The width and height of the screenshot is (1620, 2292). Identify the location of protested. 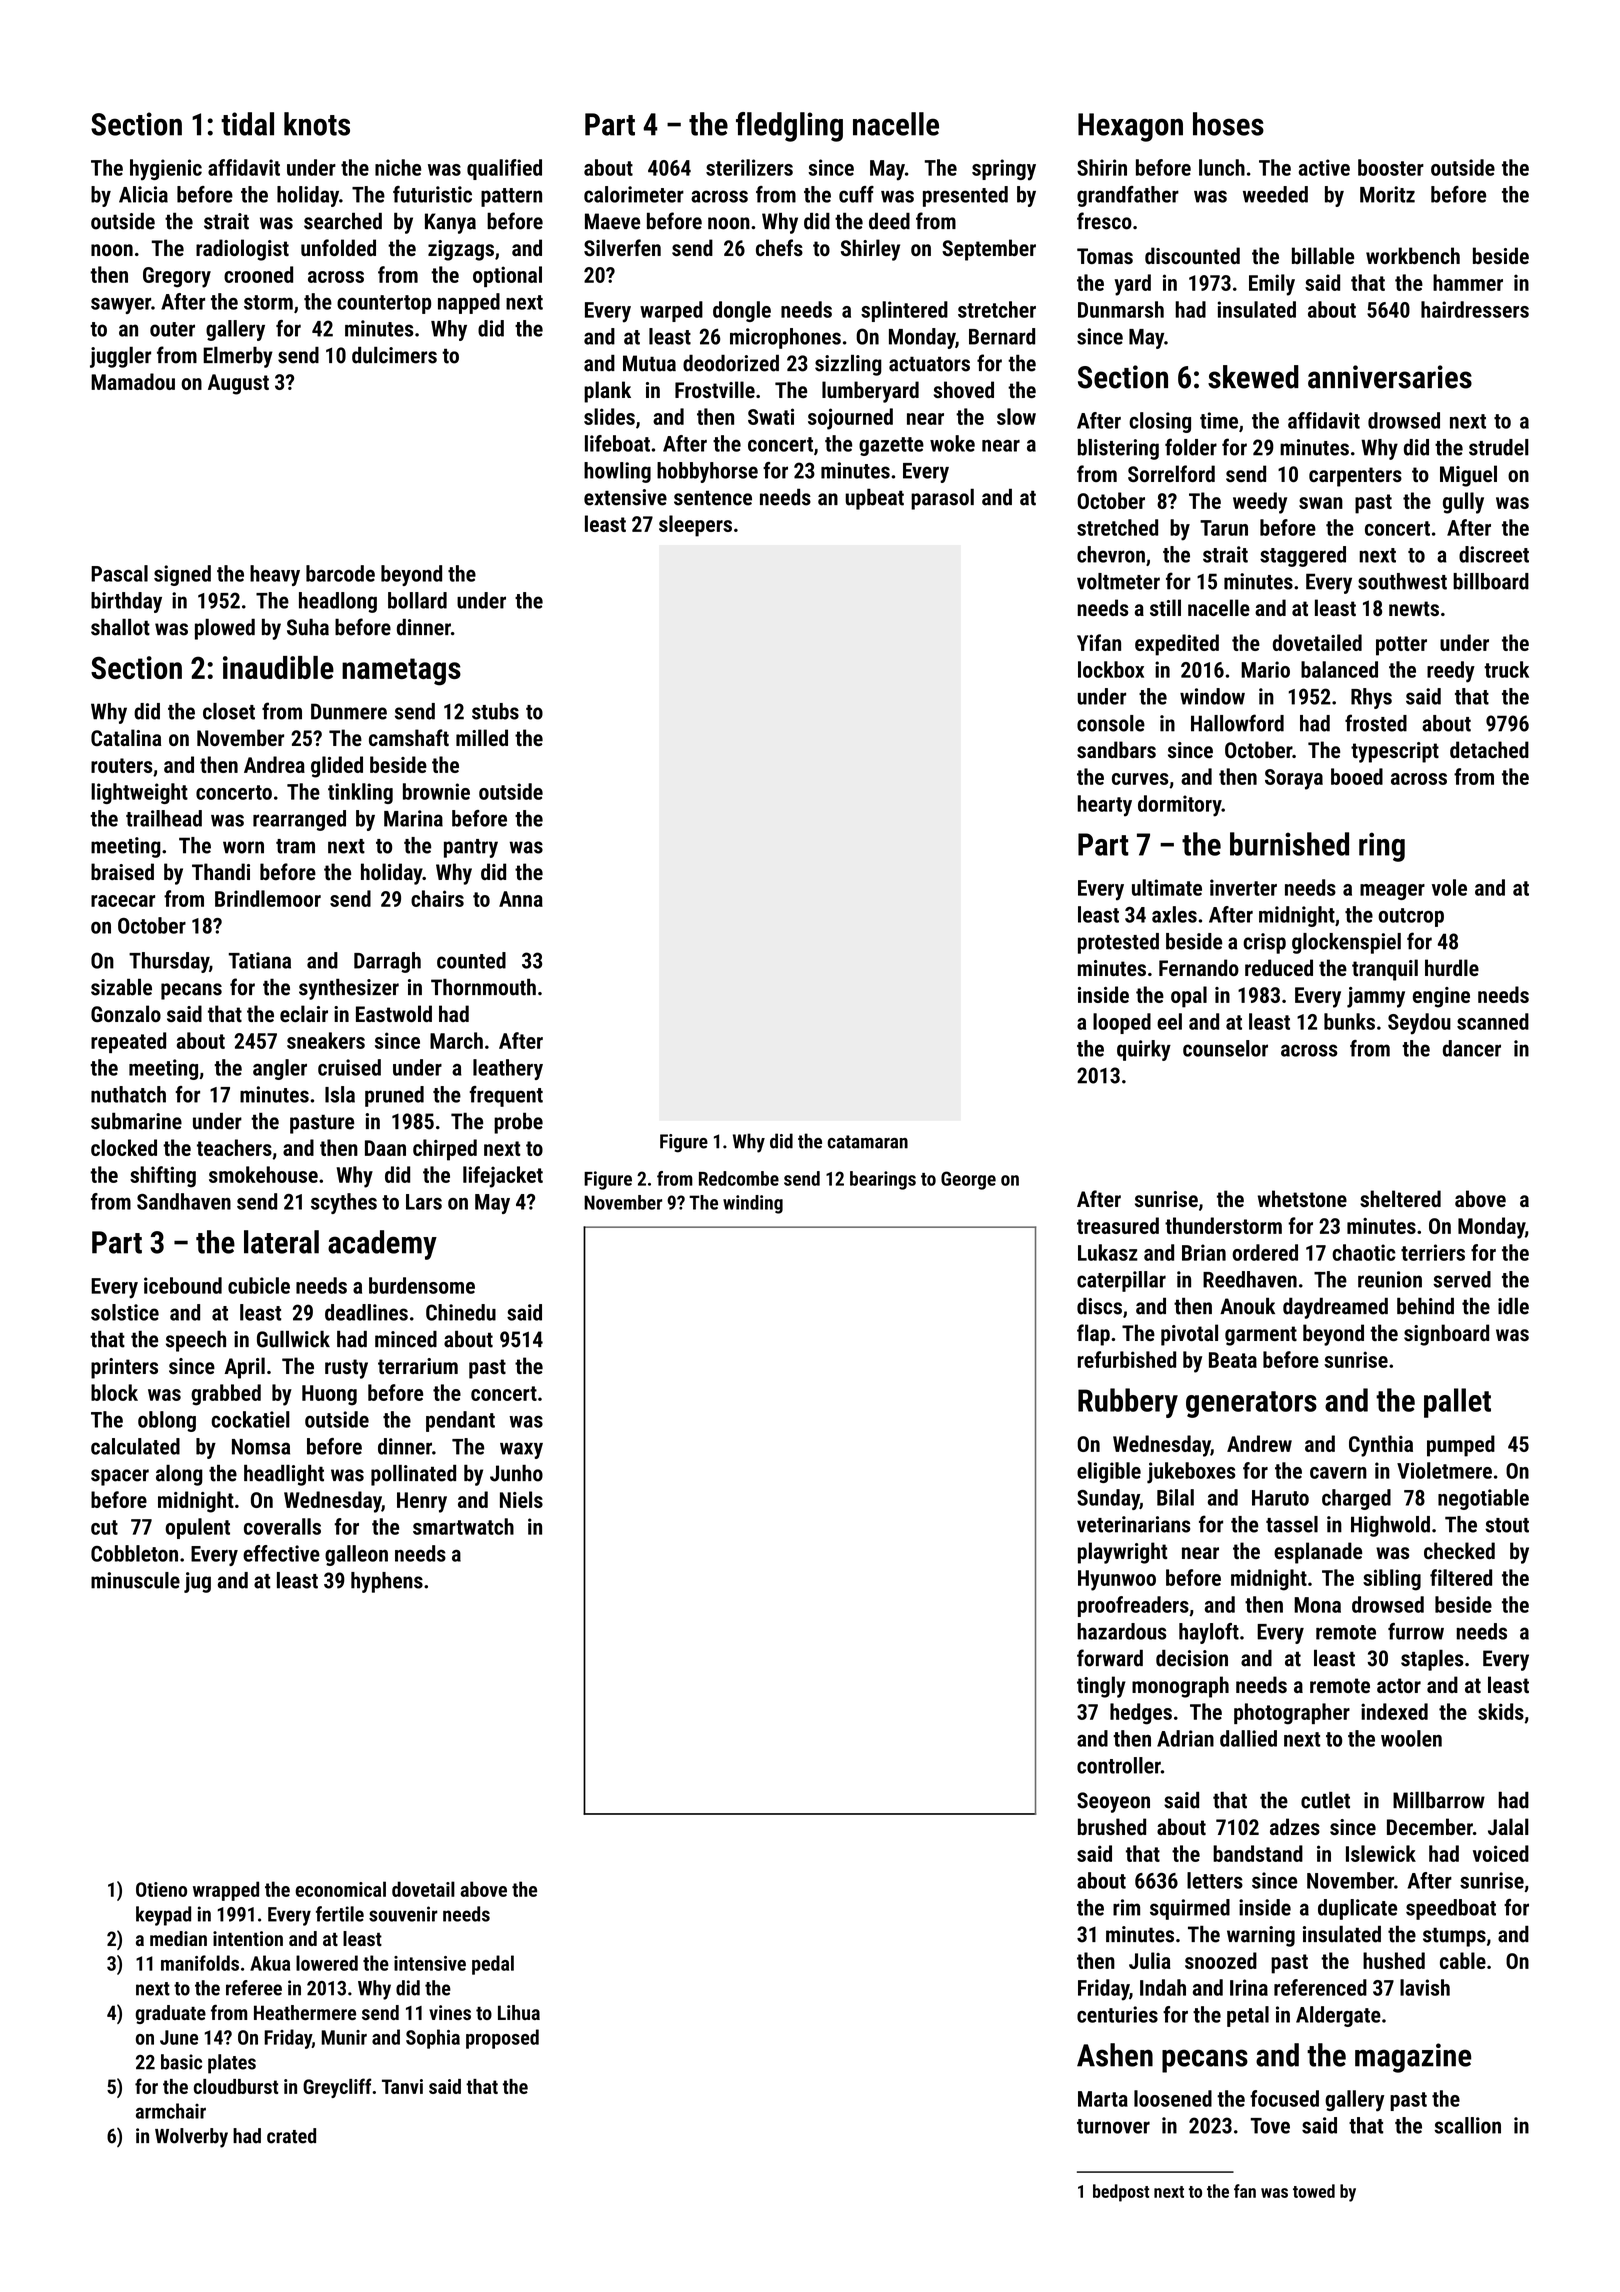
(1118, 943).
